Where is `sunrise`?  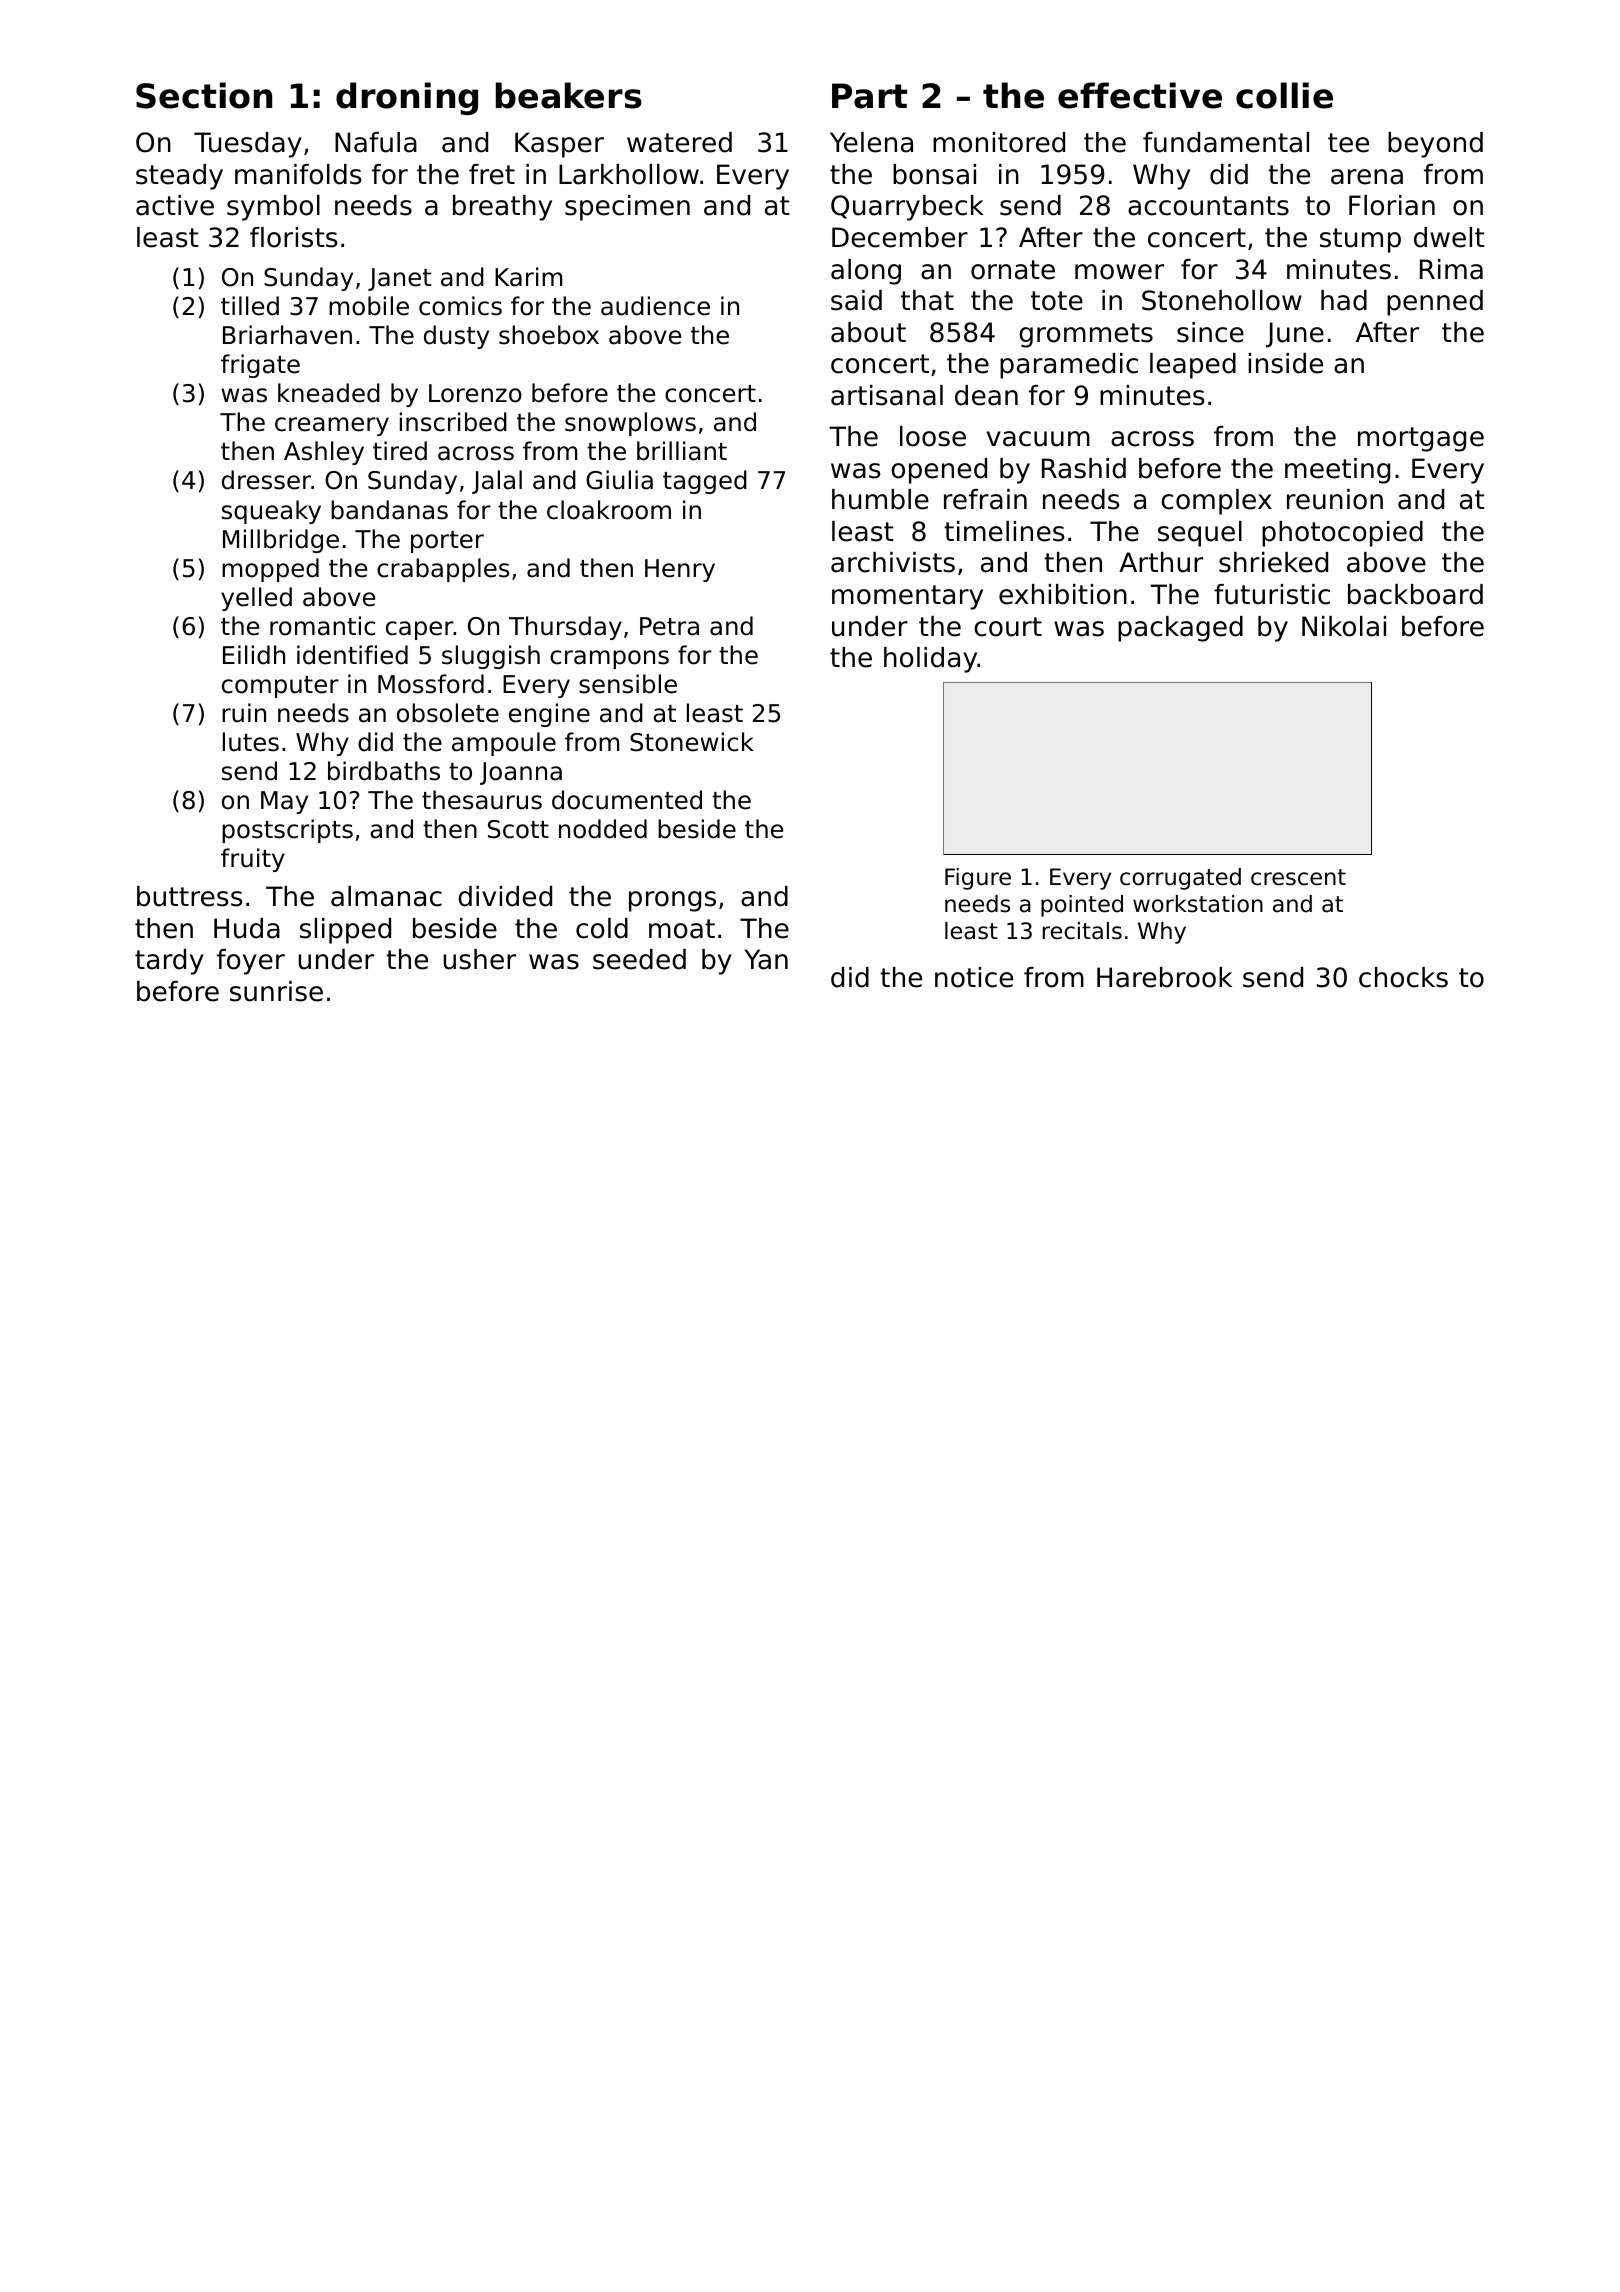
sunrise is located at coordinates (276, 991).
